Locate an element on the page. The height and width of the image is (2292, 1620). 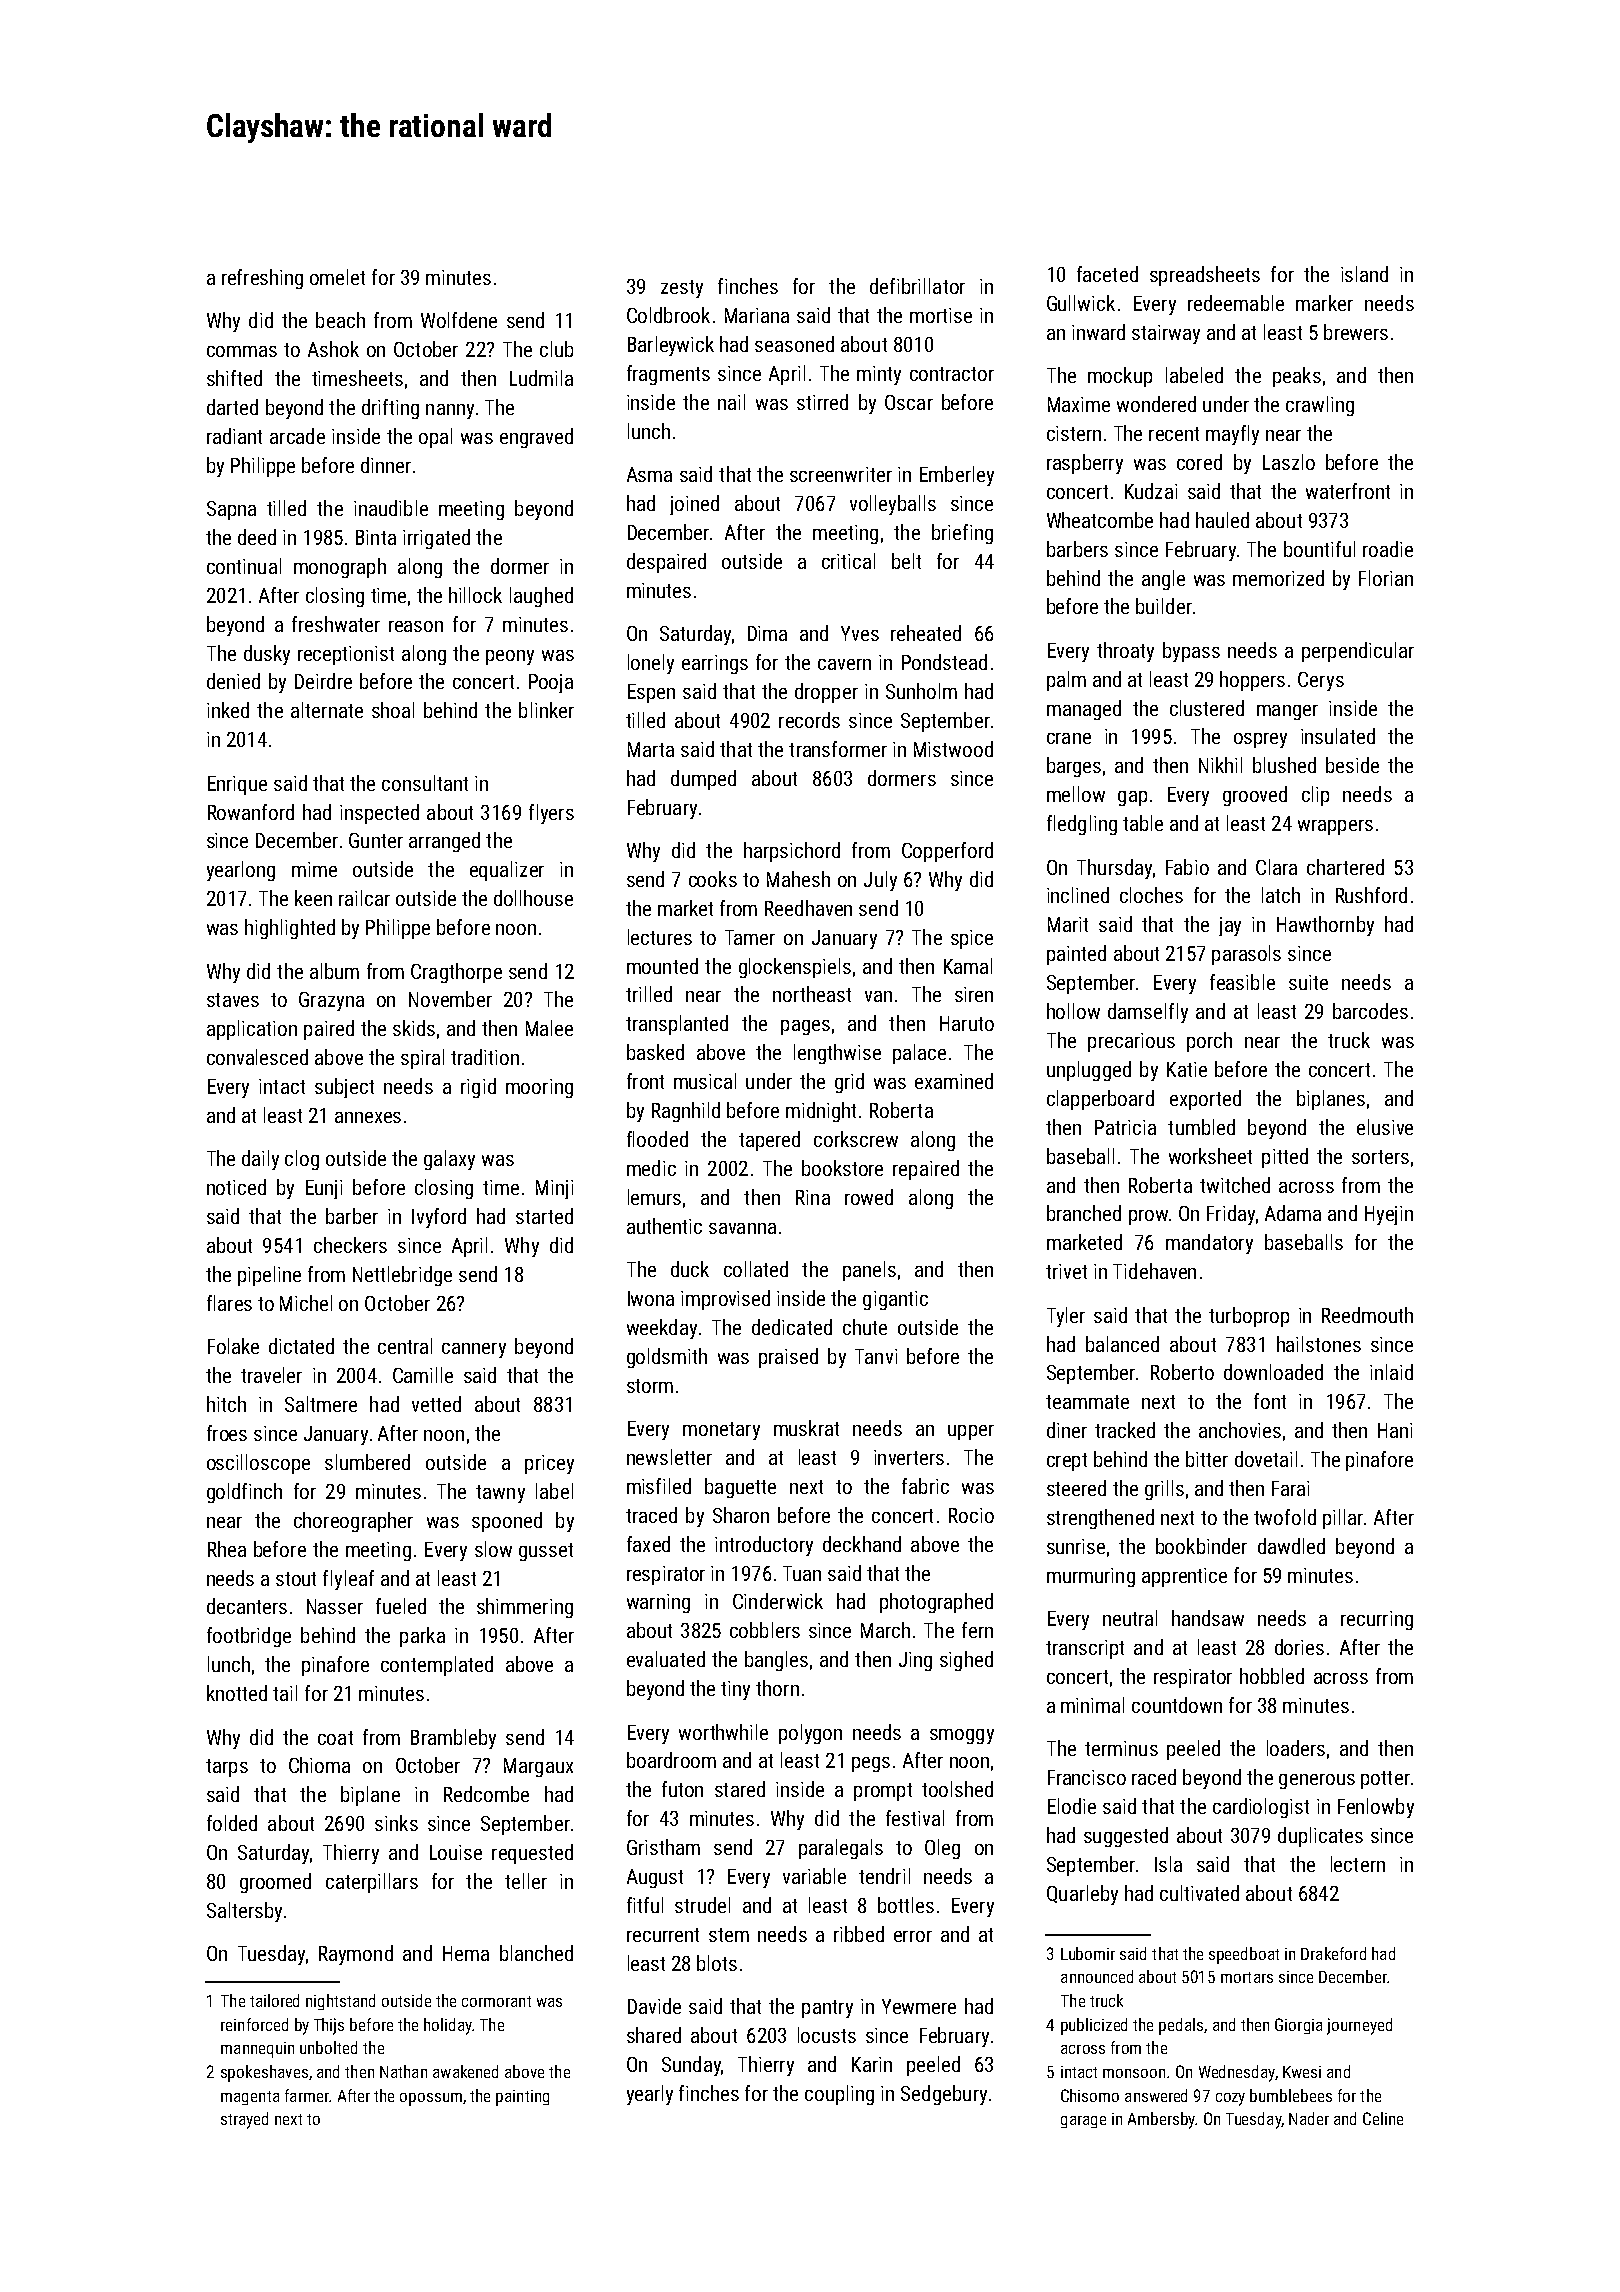
tiny is located at coordinates (735, 1690).
